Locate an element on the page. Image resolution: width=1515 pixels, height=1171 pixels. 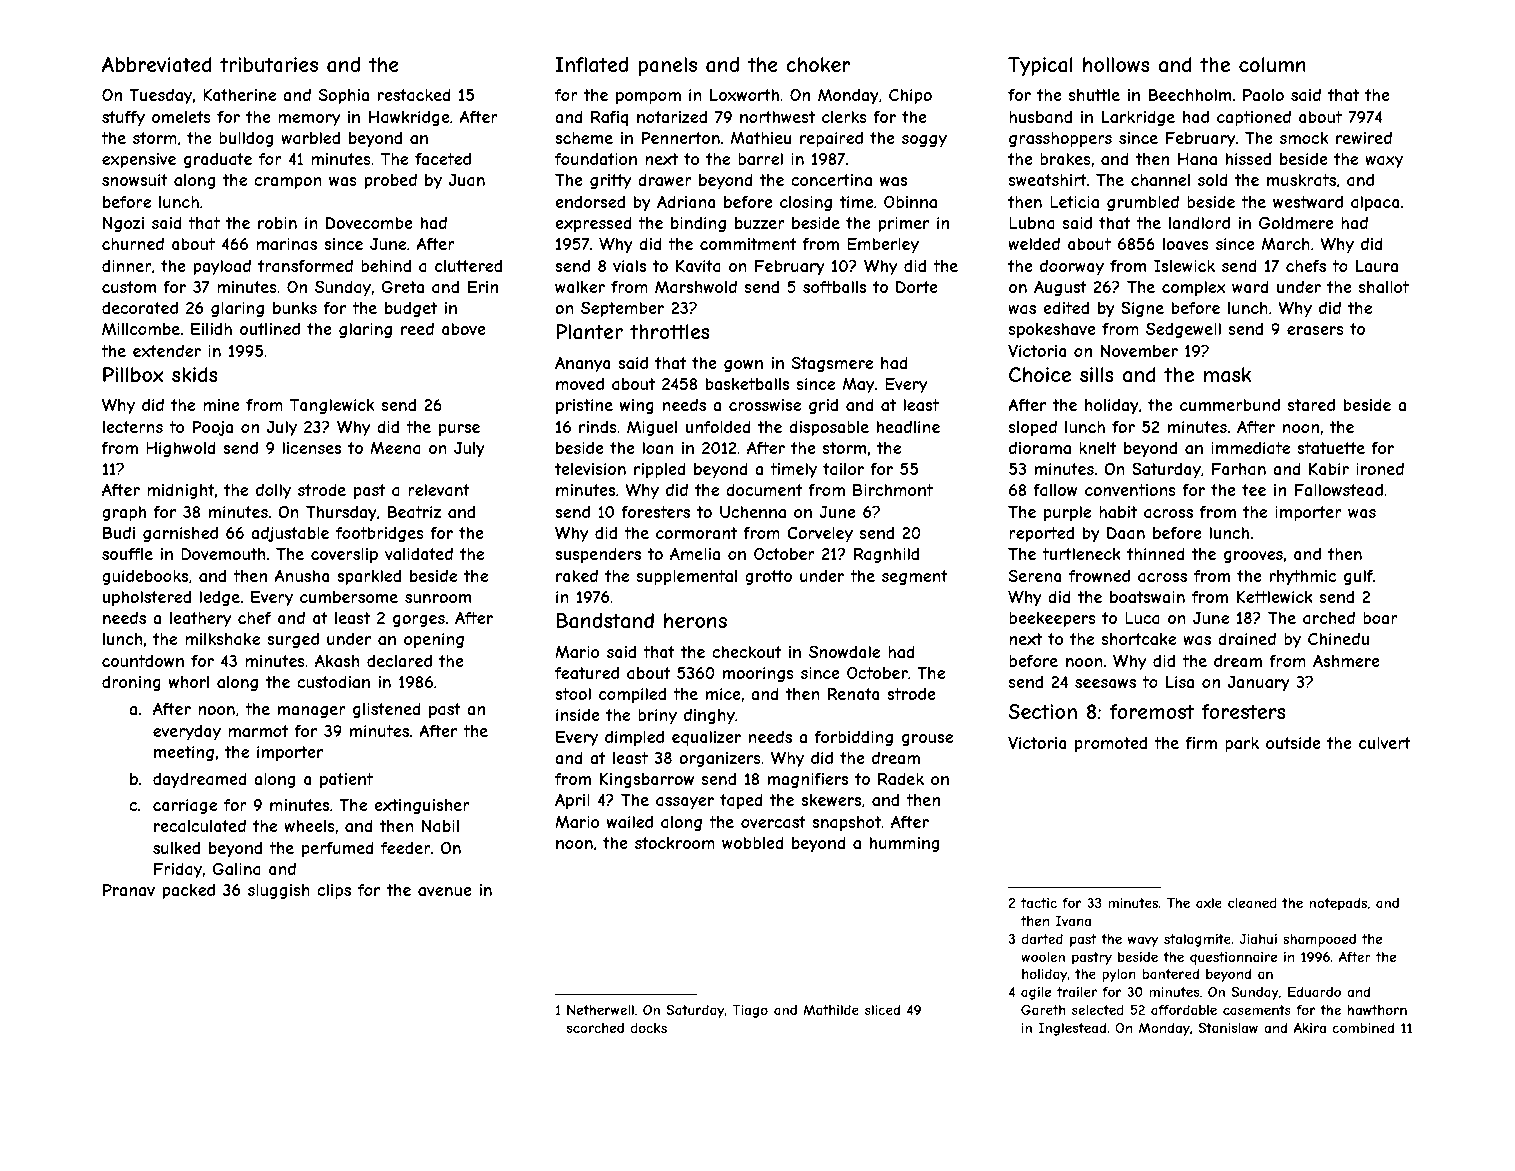
grid is located at coordinates (823, 406).
